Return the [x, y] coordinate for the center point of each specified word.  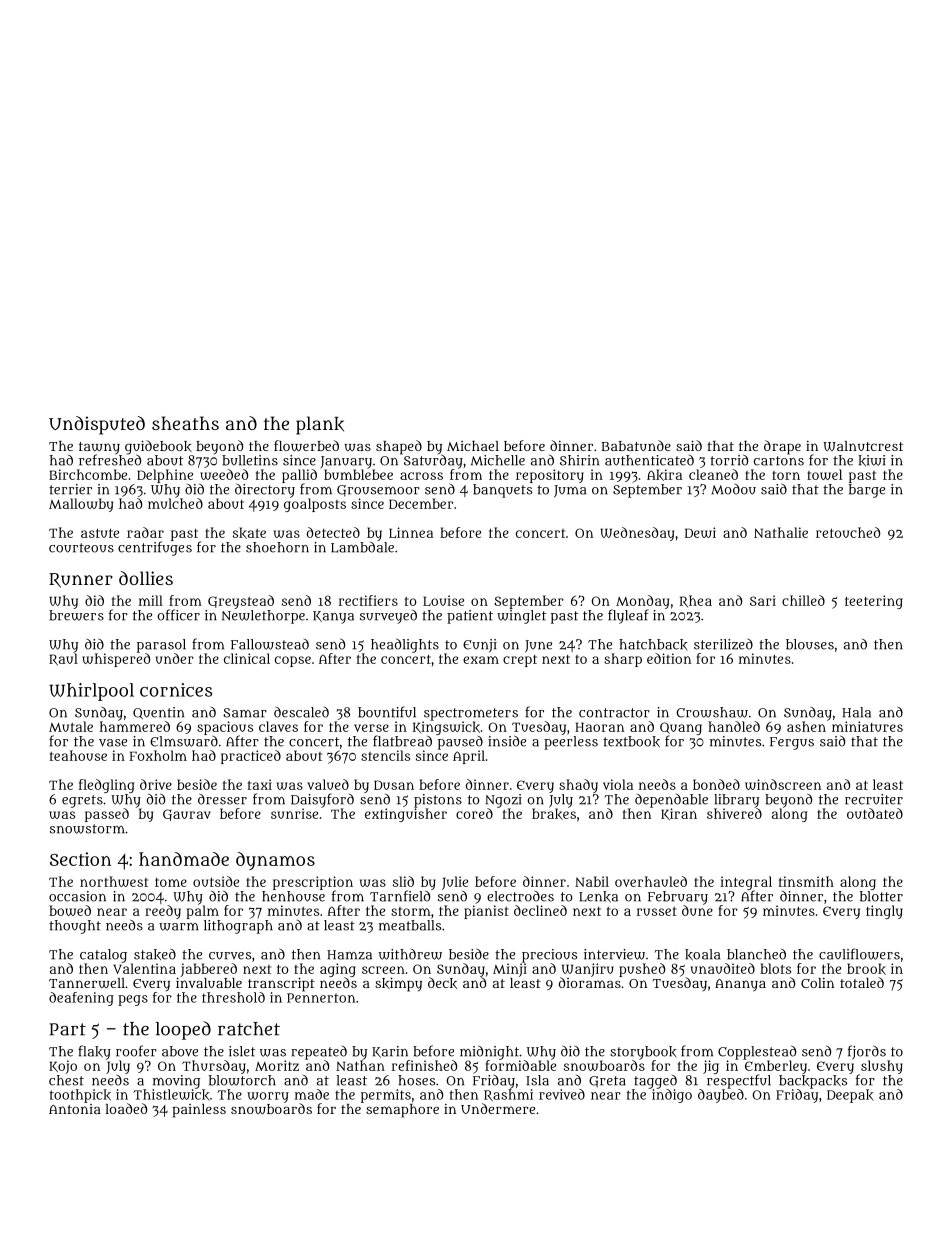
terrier [70, 489]
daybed [721, 1096]
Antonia [75, 1109]
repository [550, 476]
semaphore [402, 1111]
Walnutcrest [863, 446]
